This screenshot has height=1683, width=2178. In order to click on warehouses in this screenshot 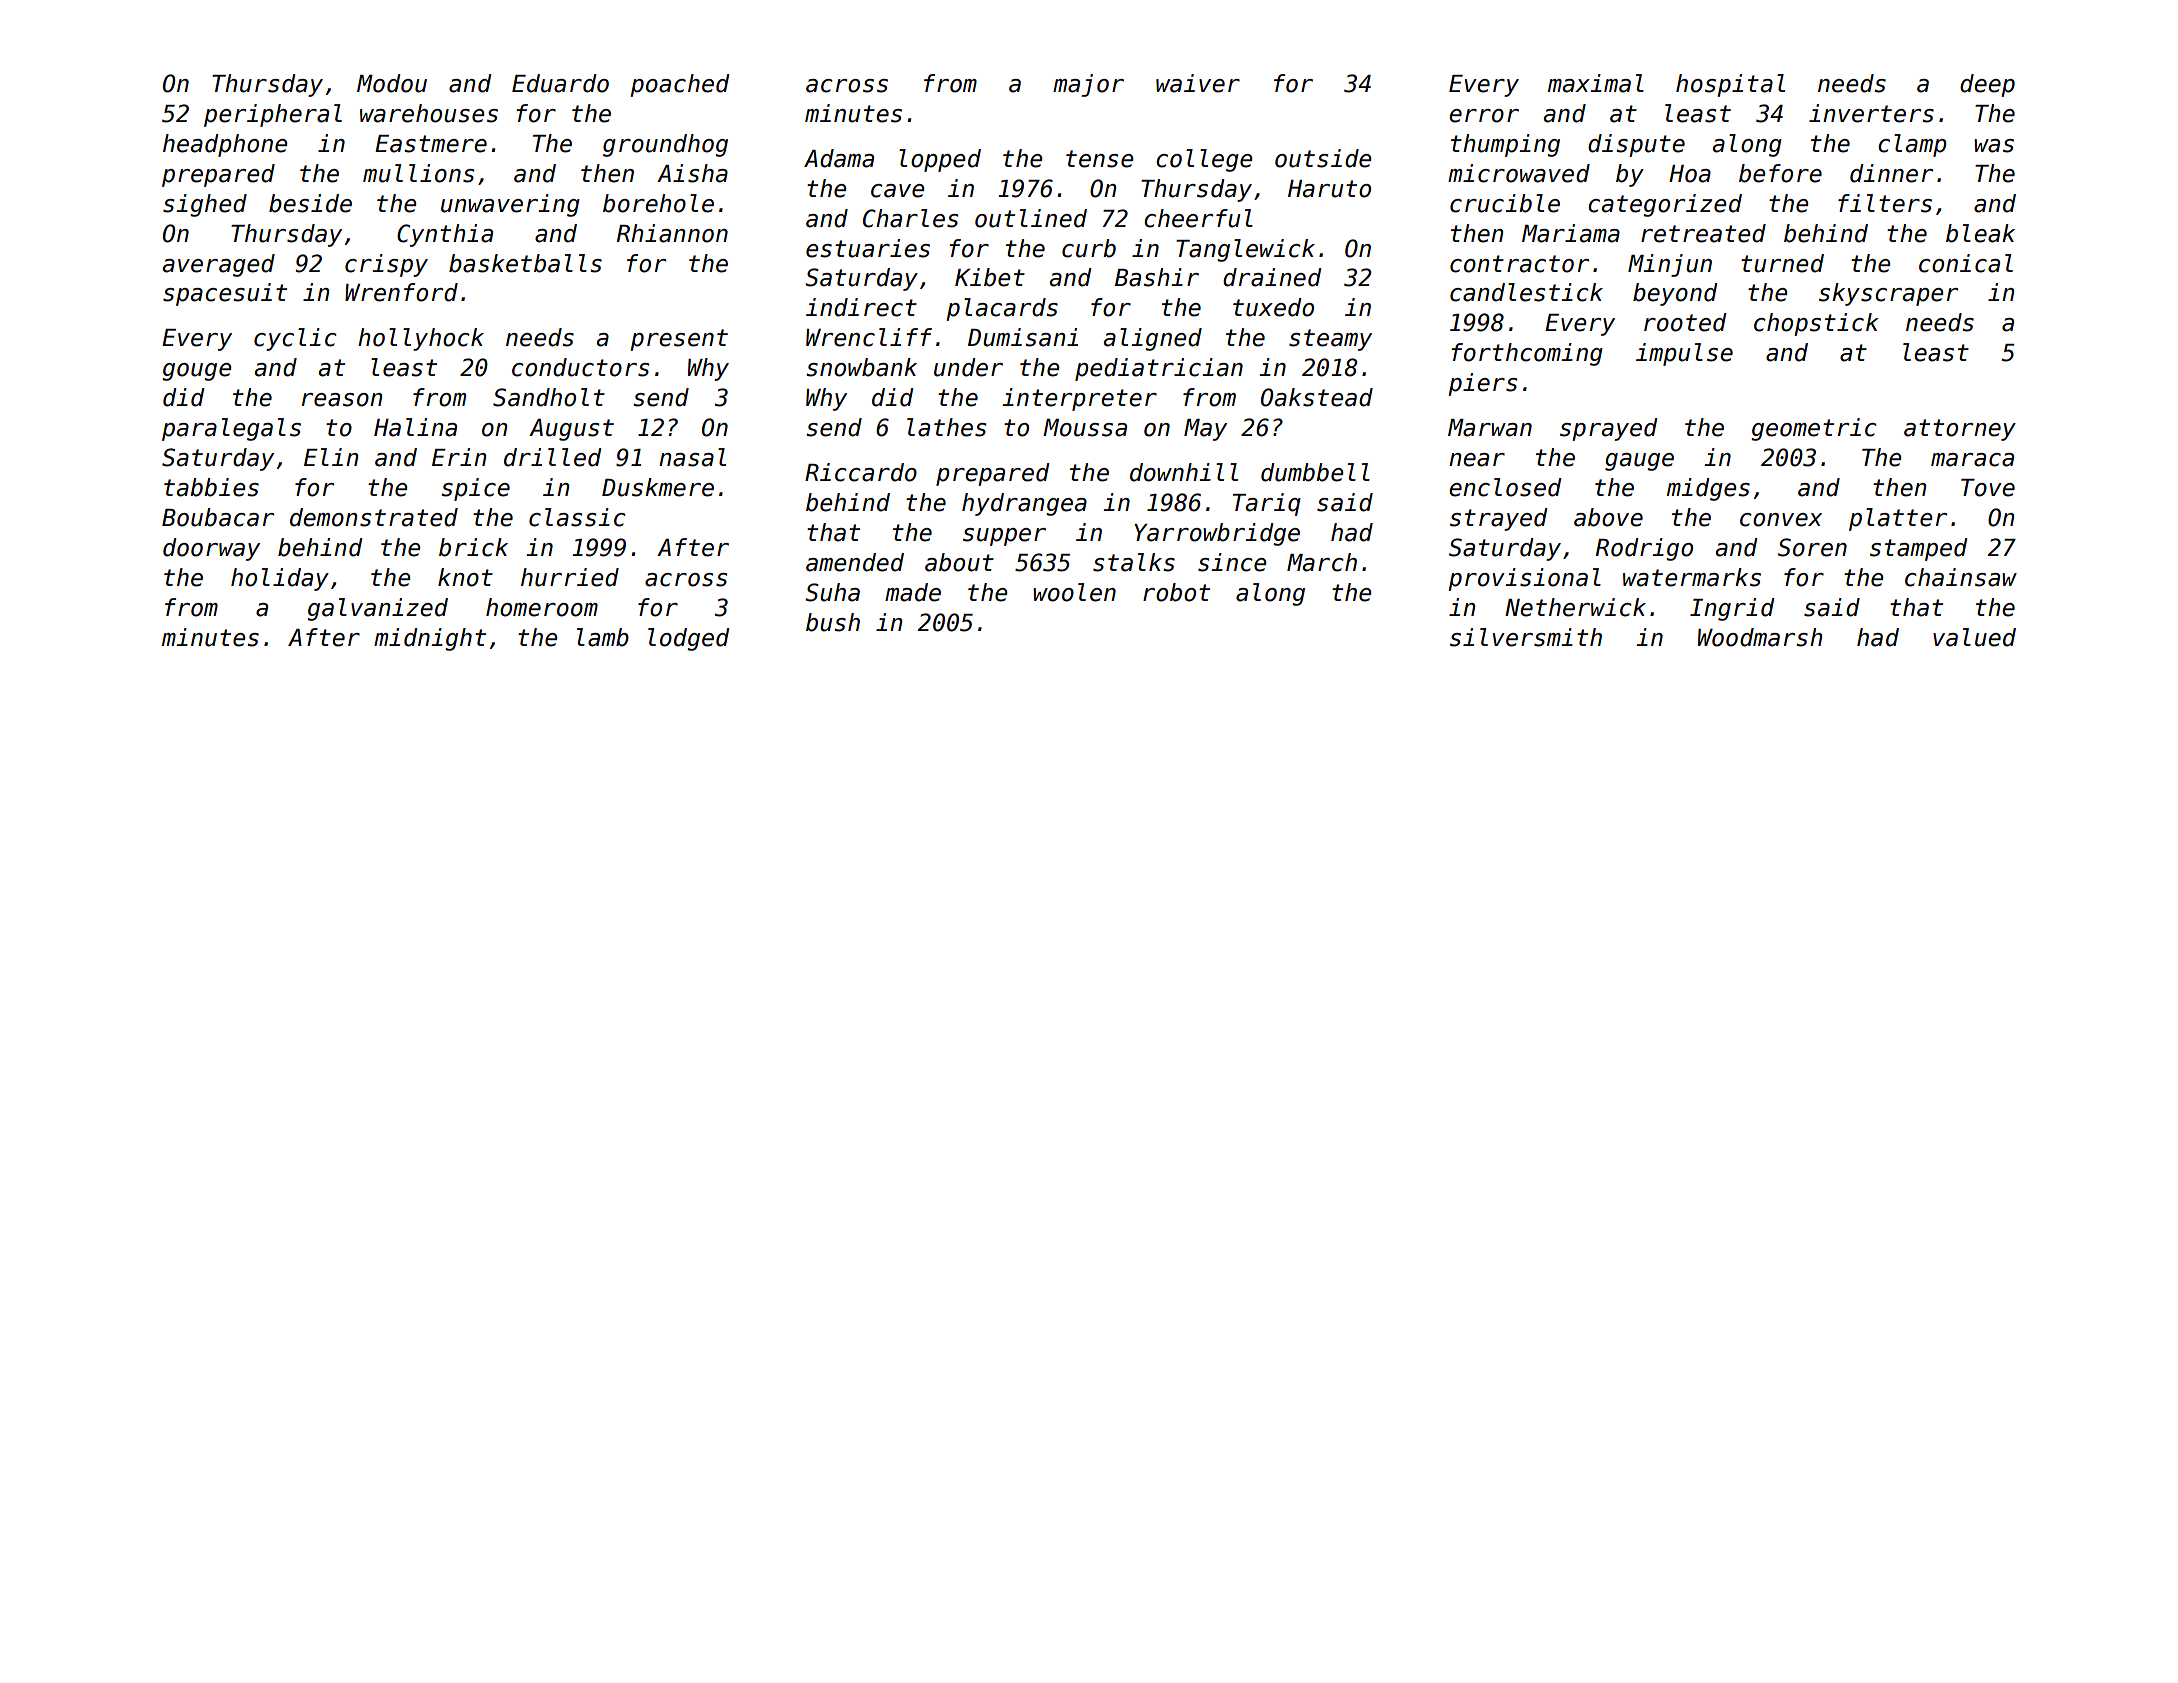, I will do `click(429, 113)`.
